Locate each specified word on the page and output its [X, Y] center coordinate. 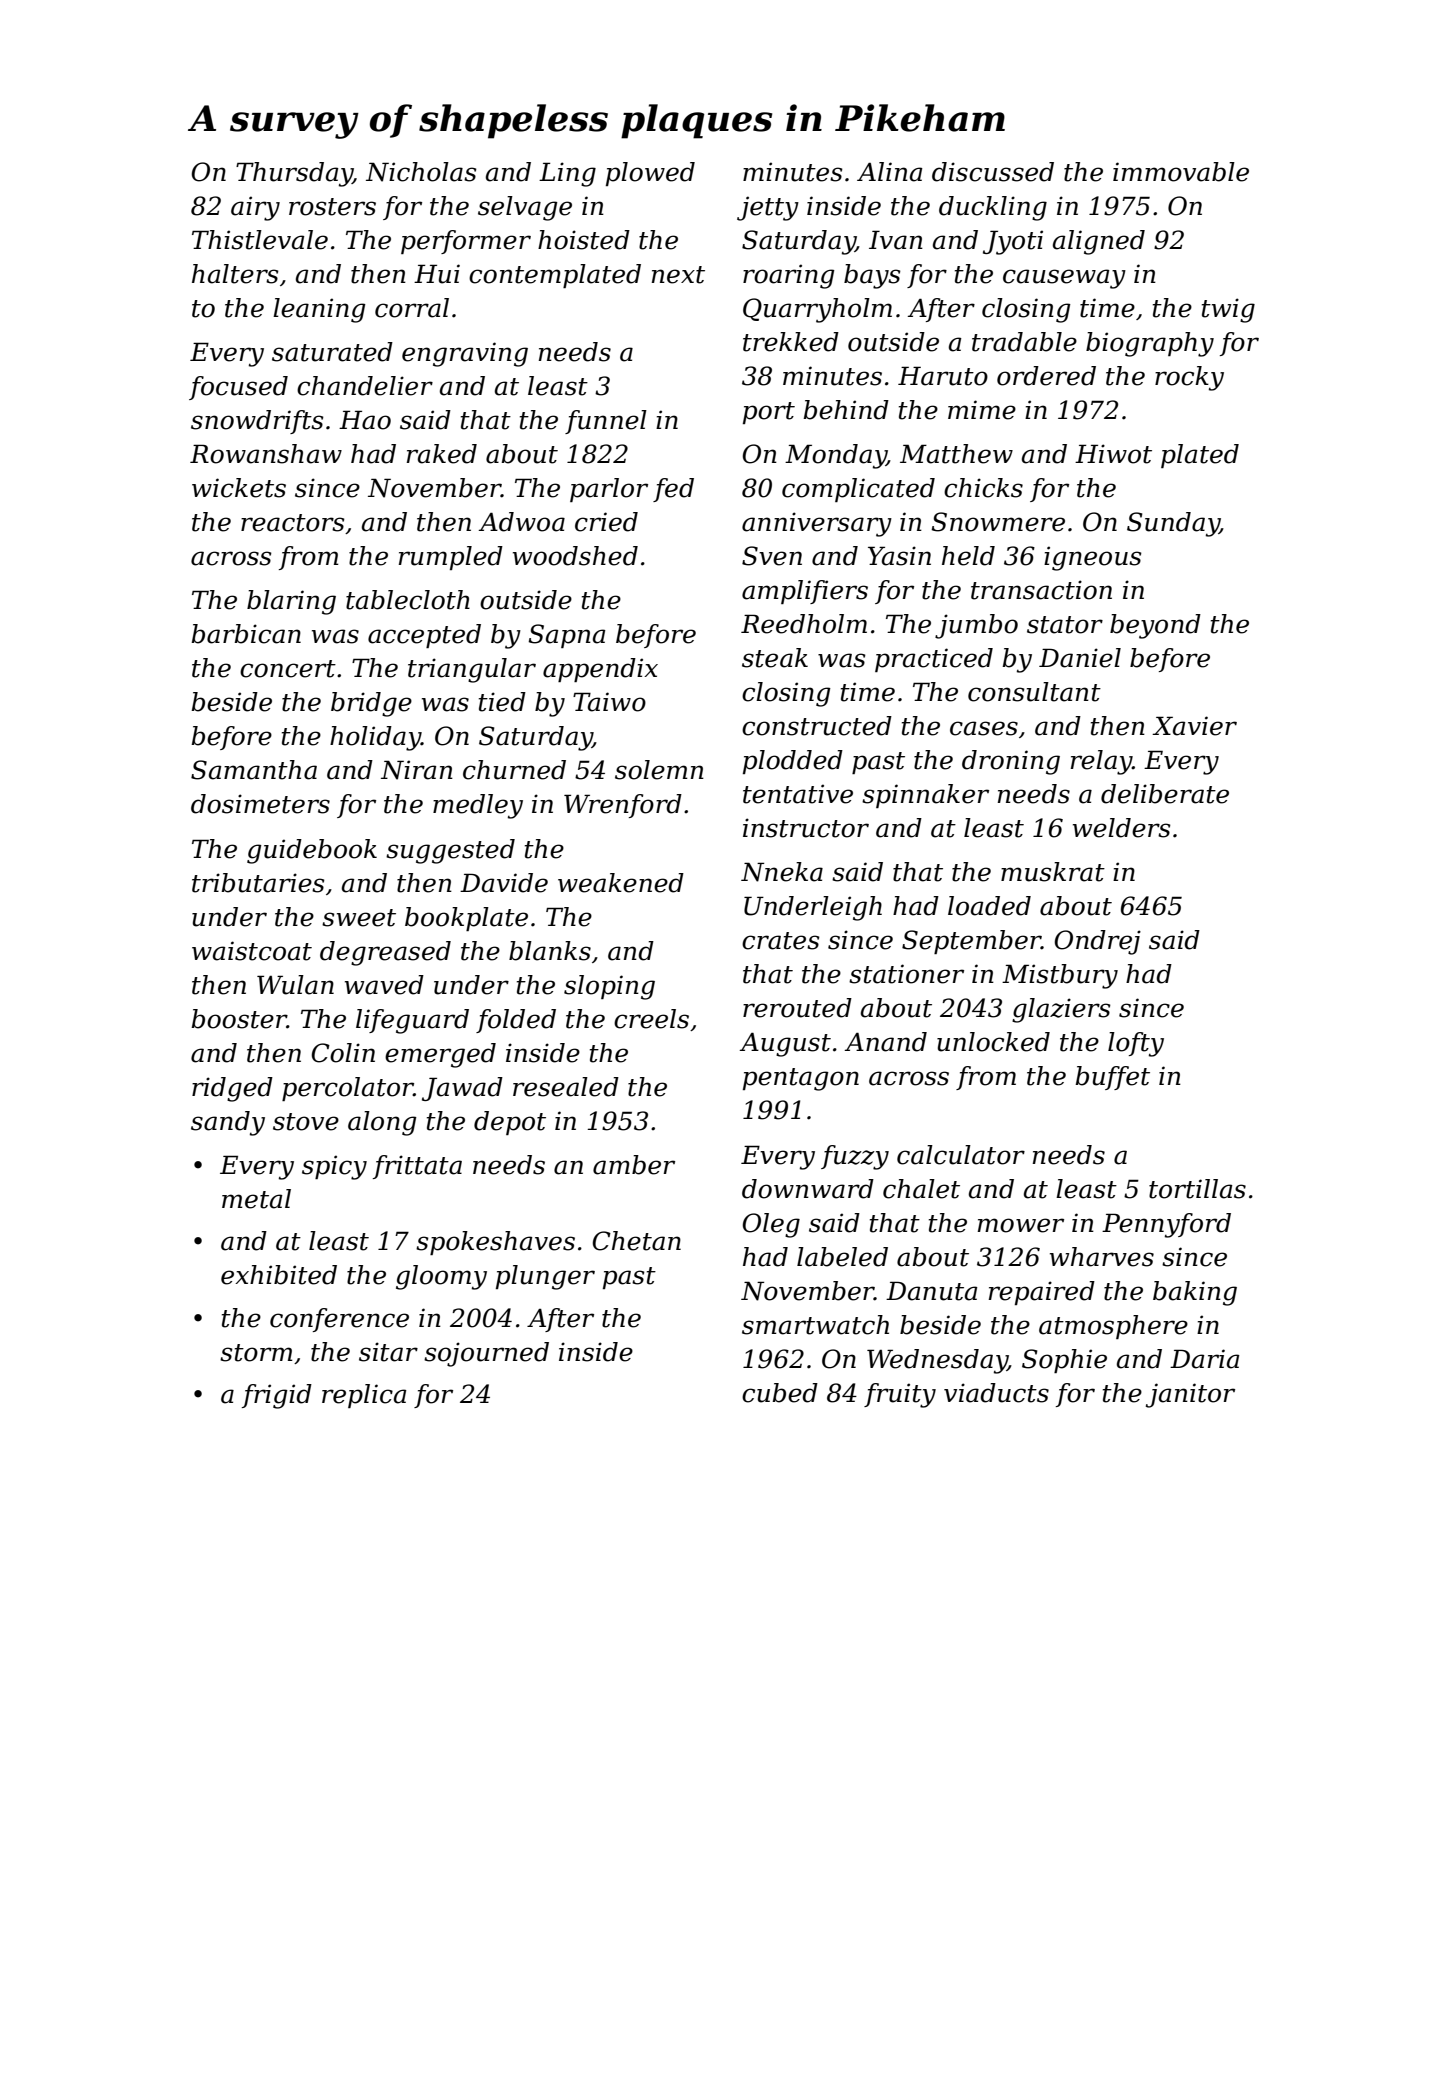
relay [1101, 762]
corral [412, 308]
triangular [472, 670]
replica [364, 1396]
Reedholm [804, 624]
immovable [1181, 172]
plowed [650, 174]
